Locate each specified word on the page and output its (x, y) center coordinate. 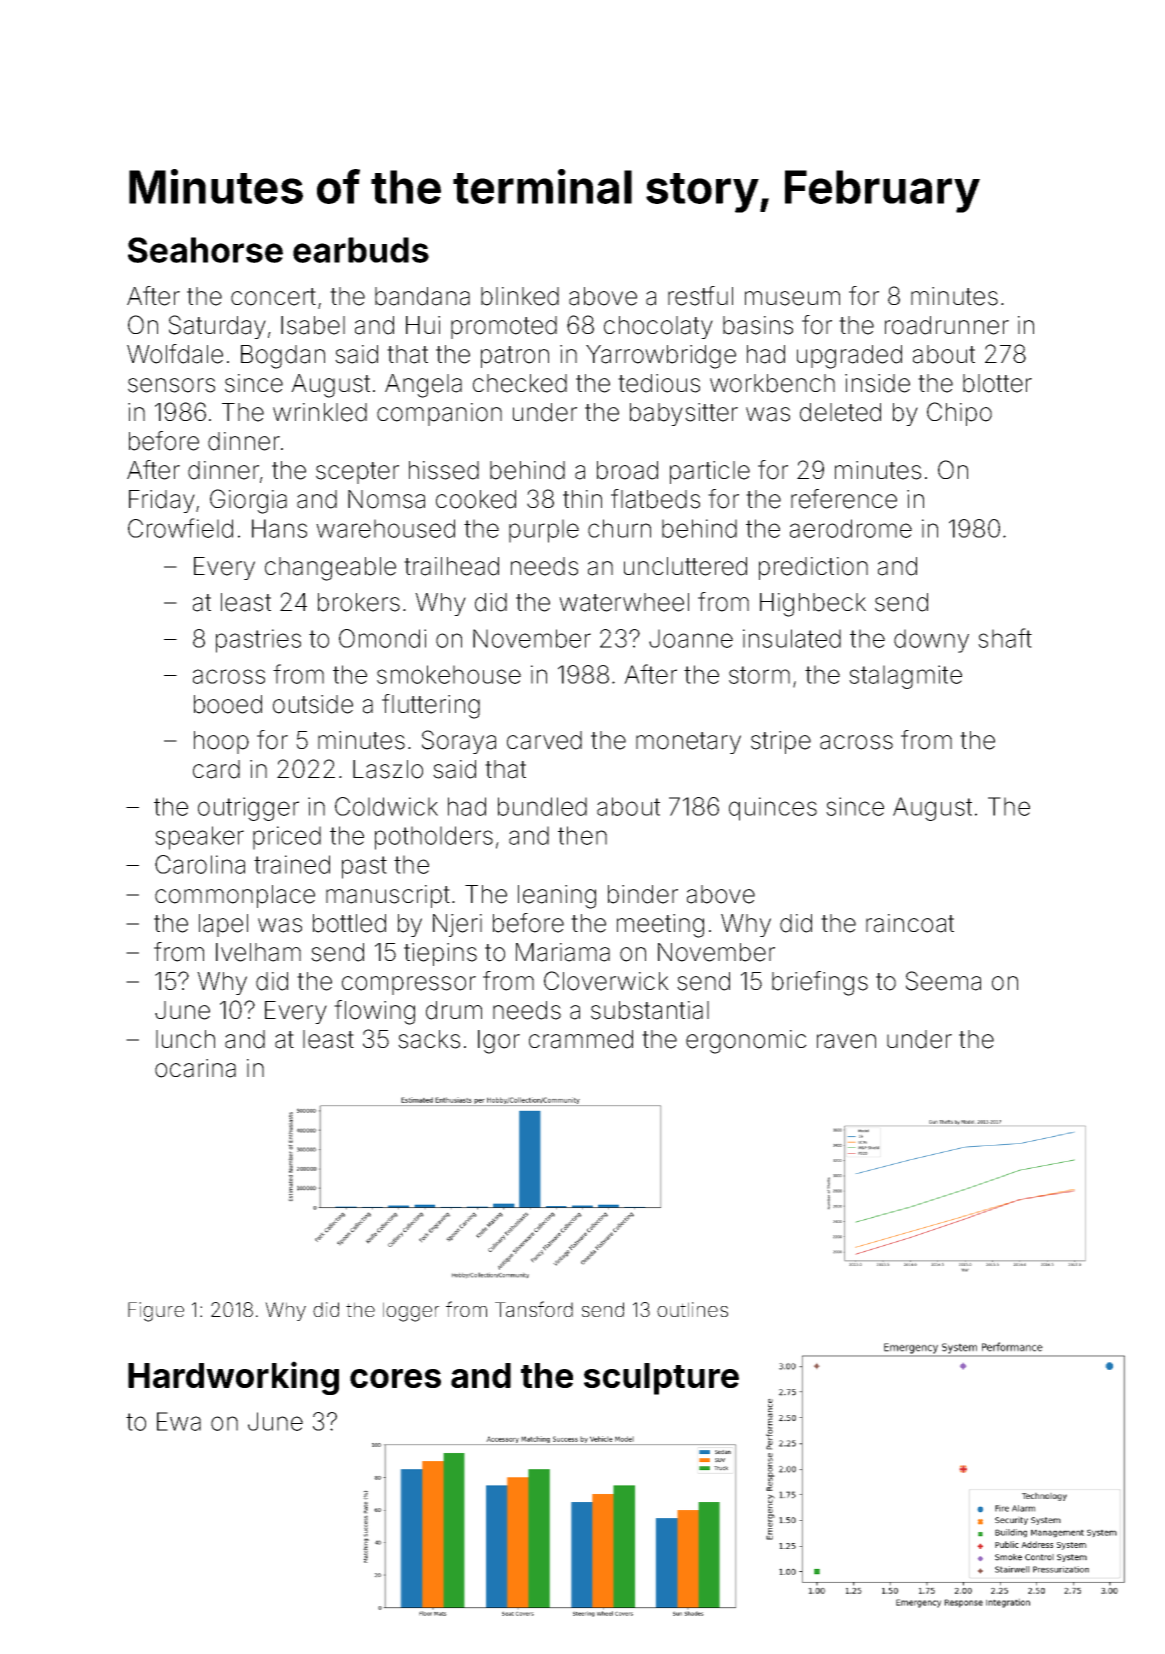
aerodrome (851, 528)
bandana (422, 296)
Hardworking (233, 1378)
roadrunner (947, 325)
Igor (499, 1042)
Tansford (534, 1309)
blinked (520, 296)
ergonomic (746, 1042)
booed (228, 704)
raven (846, 1041)
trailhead (451, 566)
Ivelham (258, 952)
